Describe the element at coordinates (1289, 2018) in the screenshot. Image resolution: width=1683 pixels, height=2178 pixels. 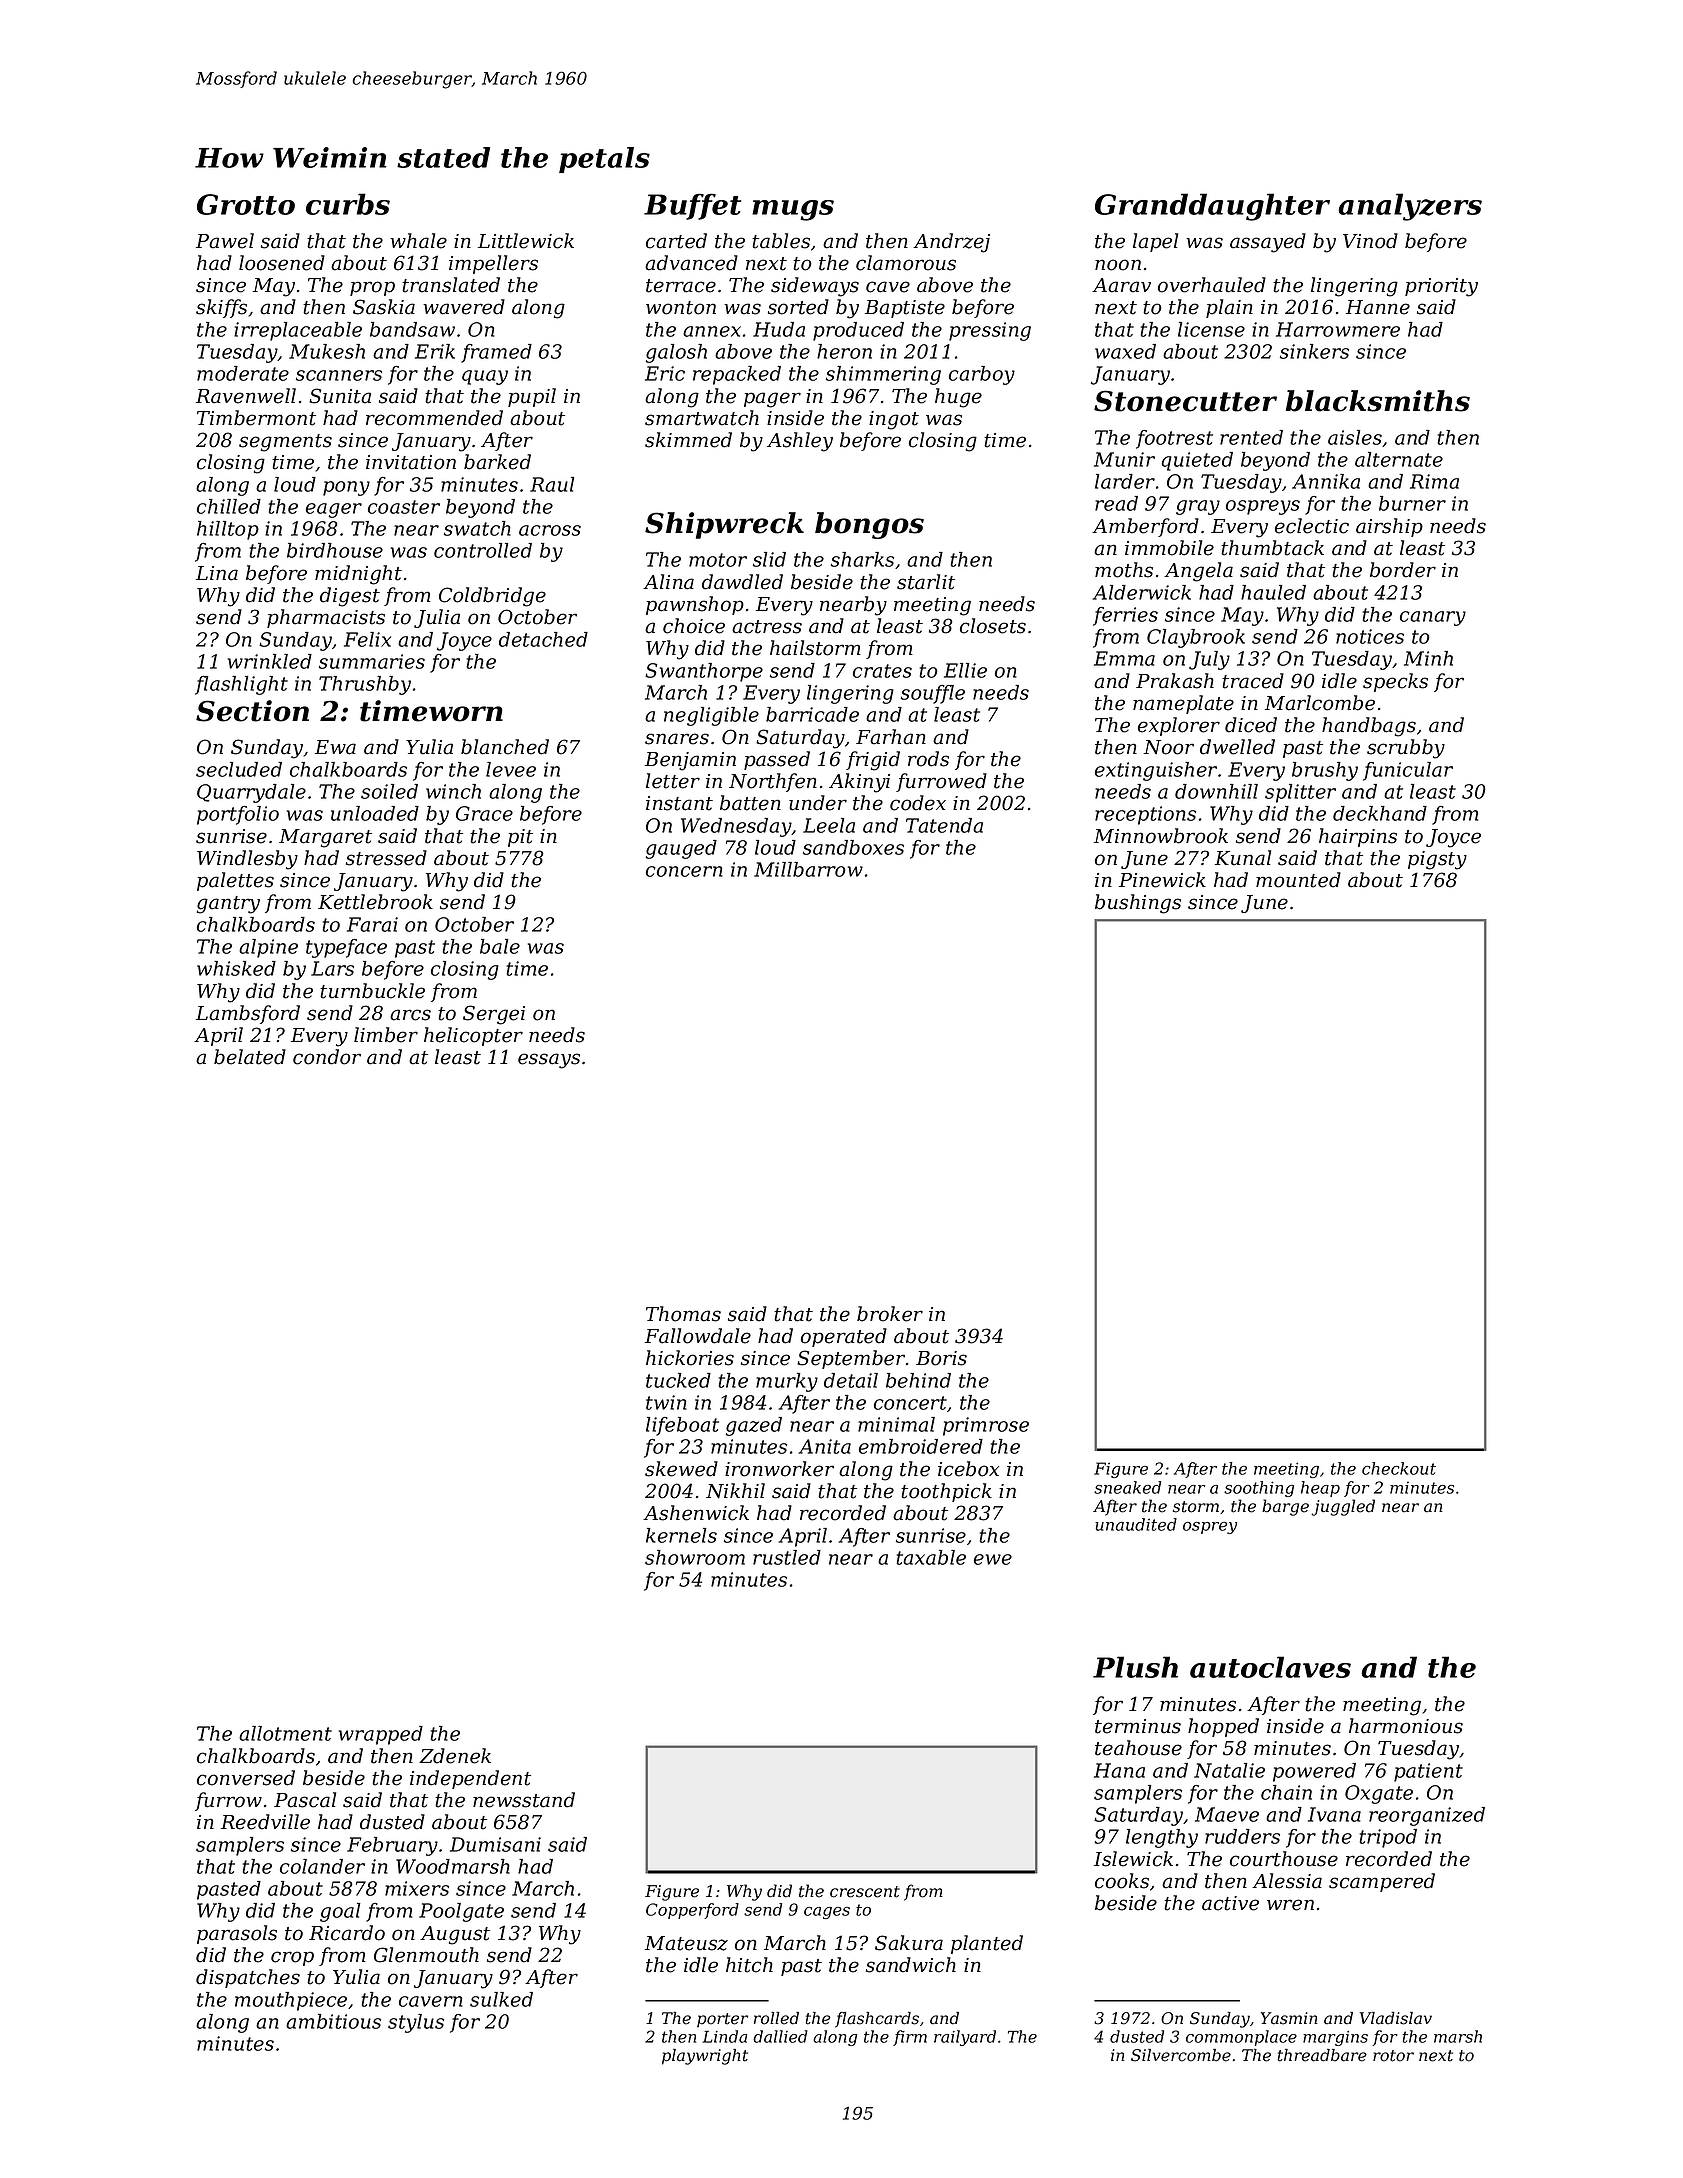
I see `Yasmin` at that location.
